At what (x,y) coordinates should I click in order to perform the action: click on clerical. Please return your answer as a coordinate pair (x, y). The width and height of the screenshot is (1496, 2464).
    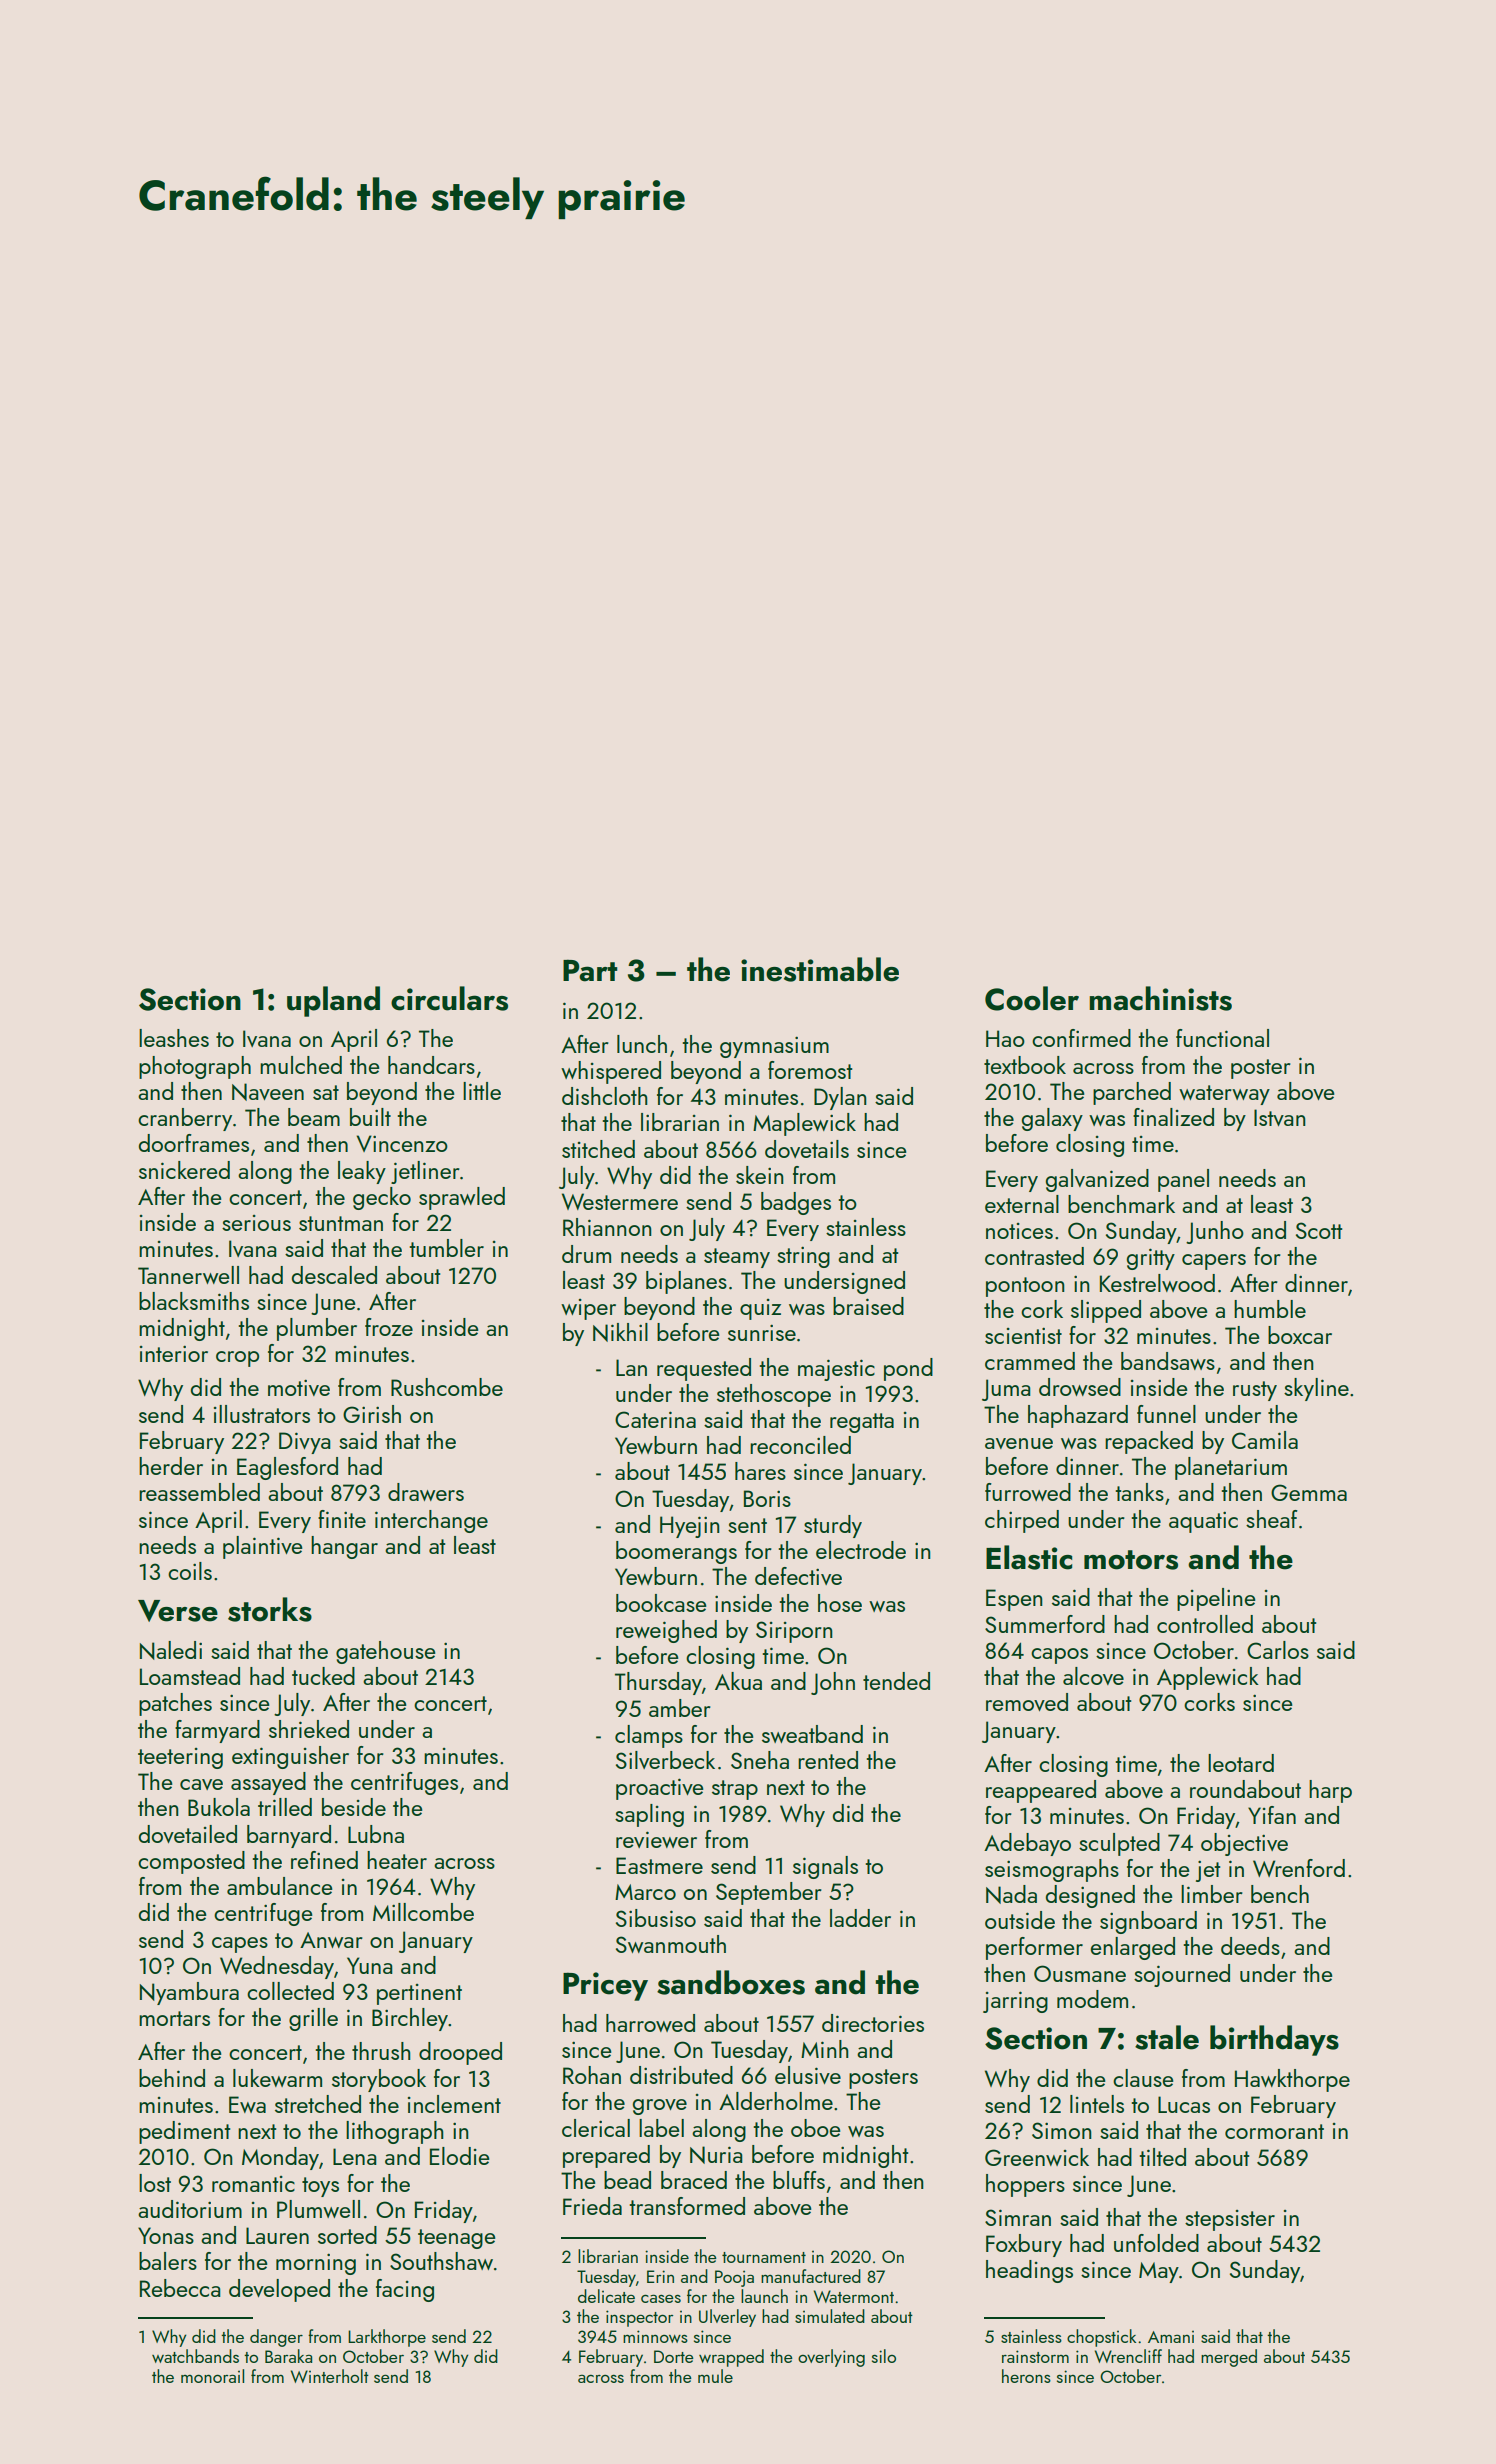
    Looking at the image, I should click on (596, 2128).
